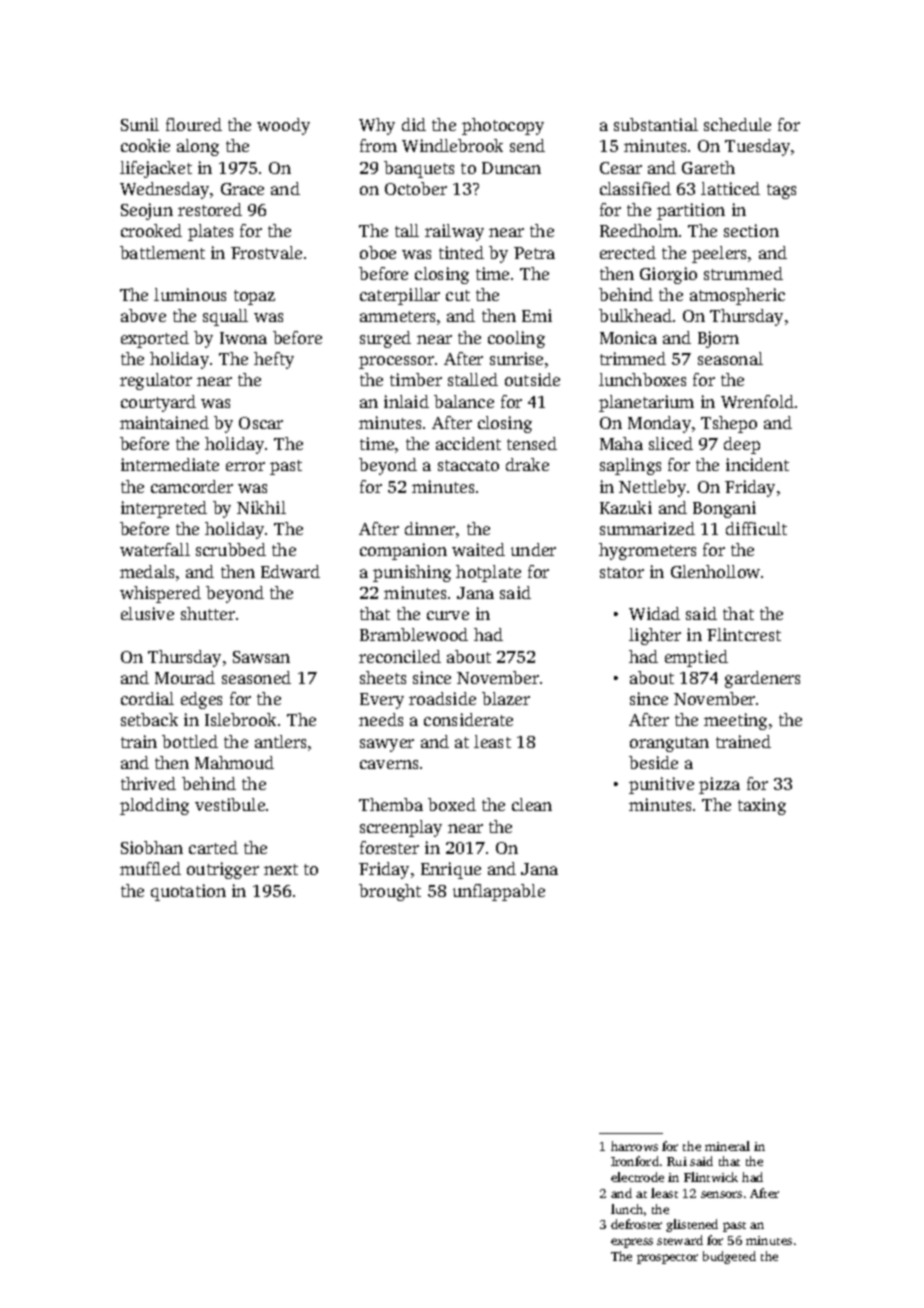 This document has width=924, height=1308. I want to click on brought, so click(390, 892).
